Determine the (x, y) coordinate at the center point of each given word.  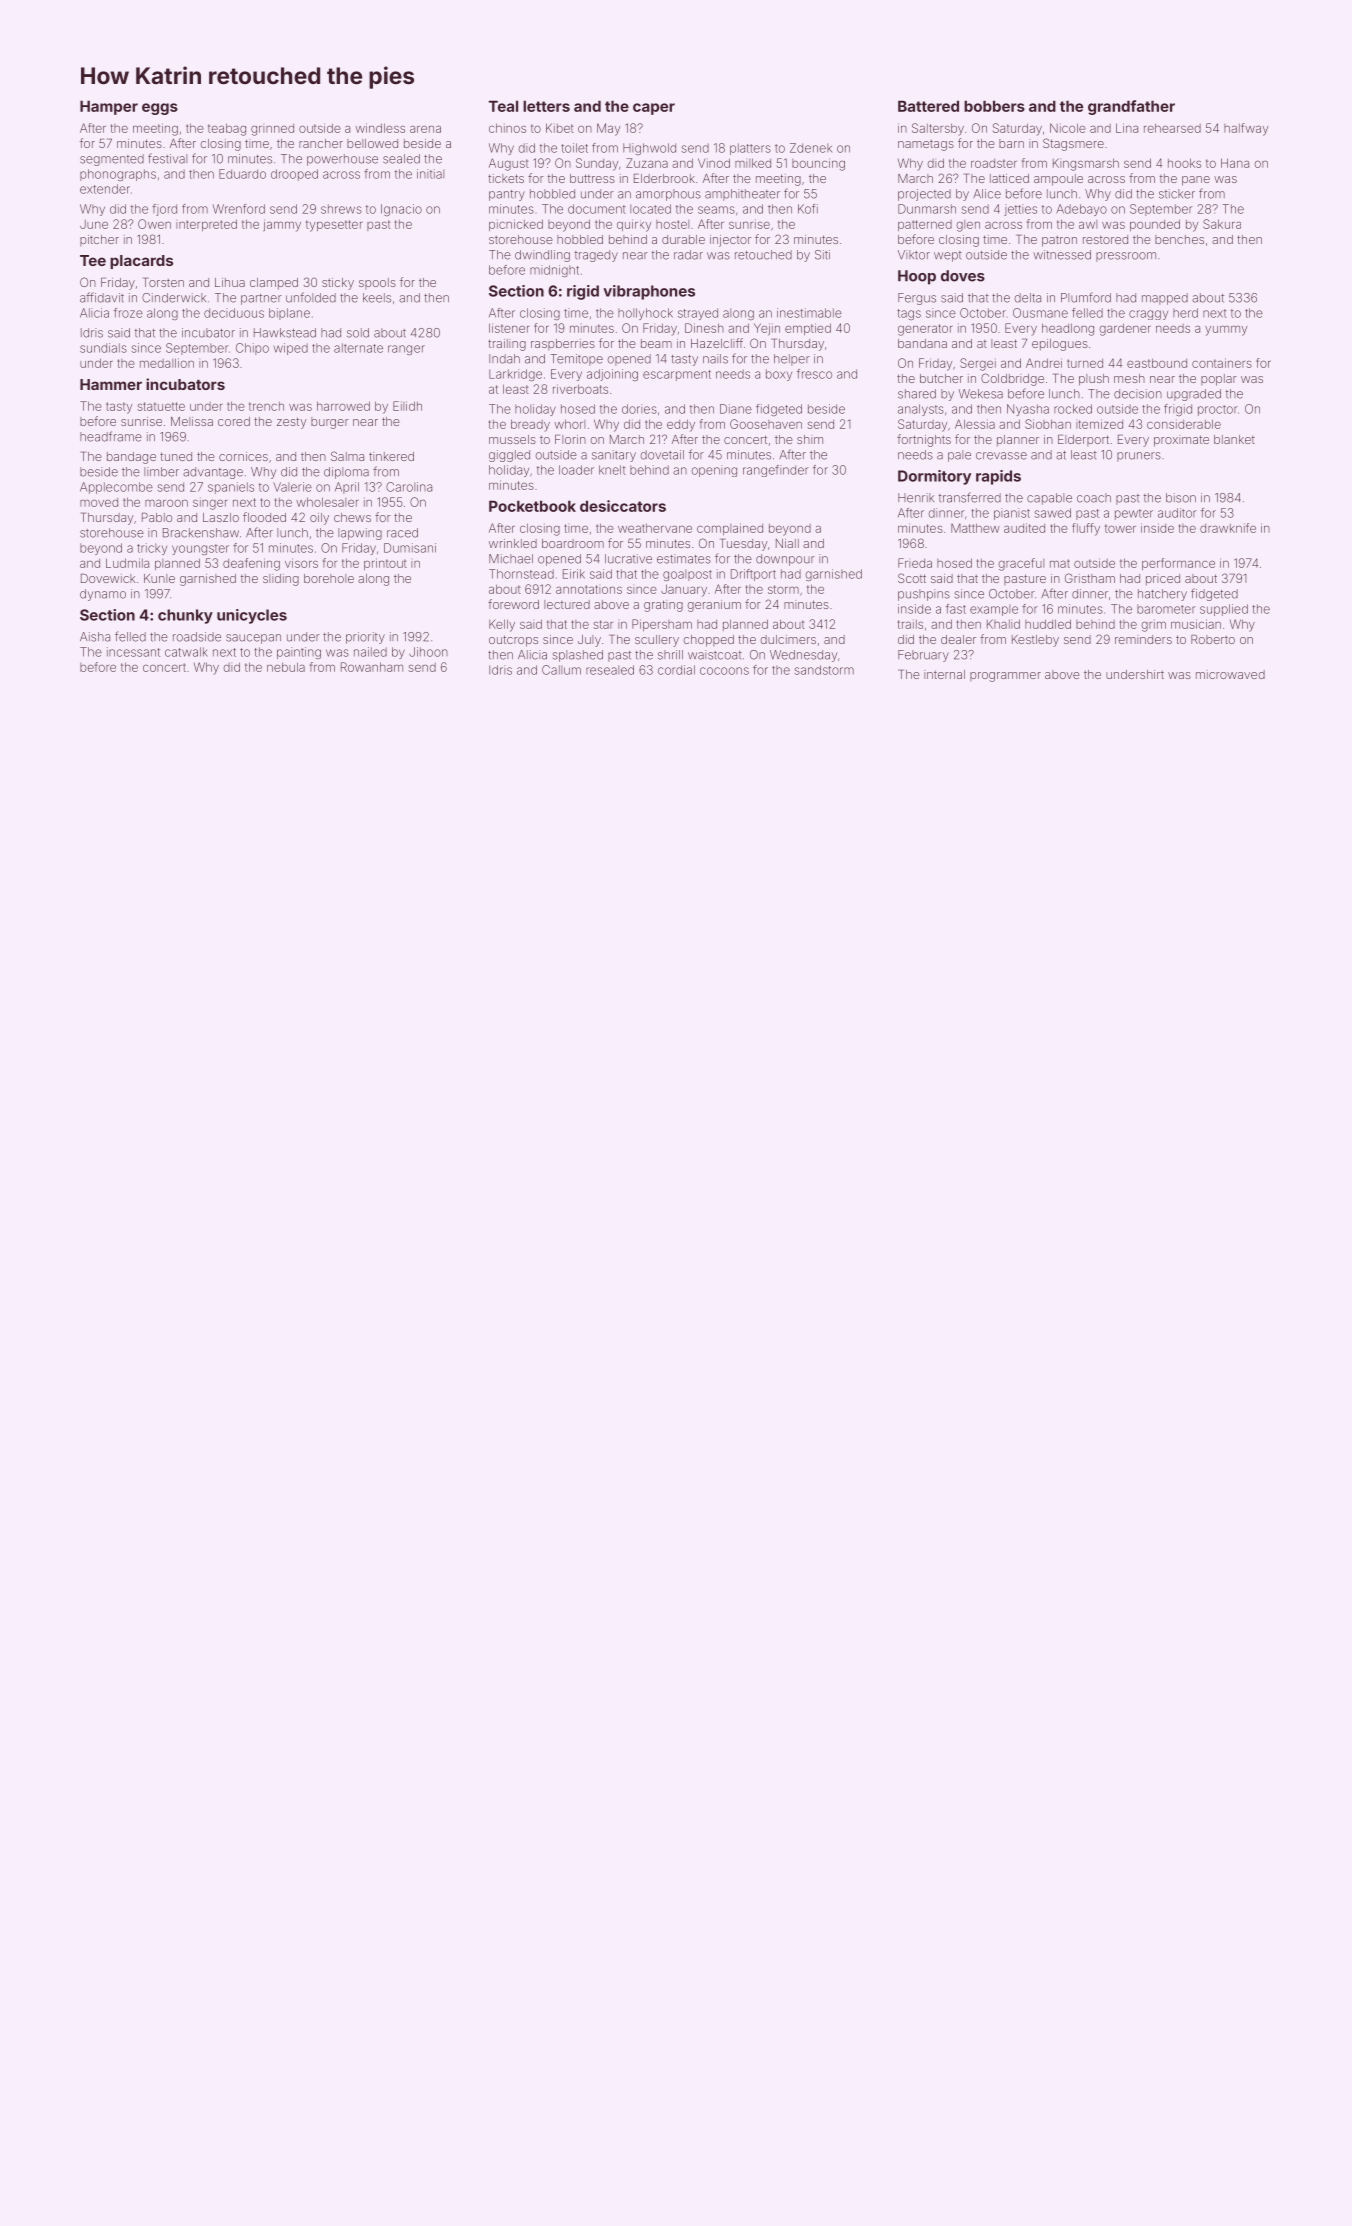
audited (1024, 528)
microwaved (1230, 674)
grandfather (1131, 107)
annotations (589, 589)
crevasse (1001, 456)
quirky (634, 225)
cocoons (724, 671)
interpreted (206, 225)
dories (639, 409)
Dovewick (108, 578)
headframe (111, 436)
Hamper (109, 107)
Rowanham (372, 667)
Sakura (1222, 224)
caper (654, 109)
